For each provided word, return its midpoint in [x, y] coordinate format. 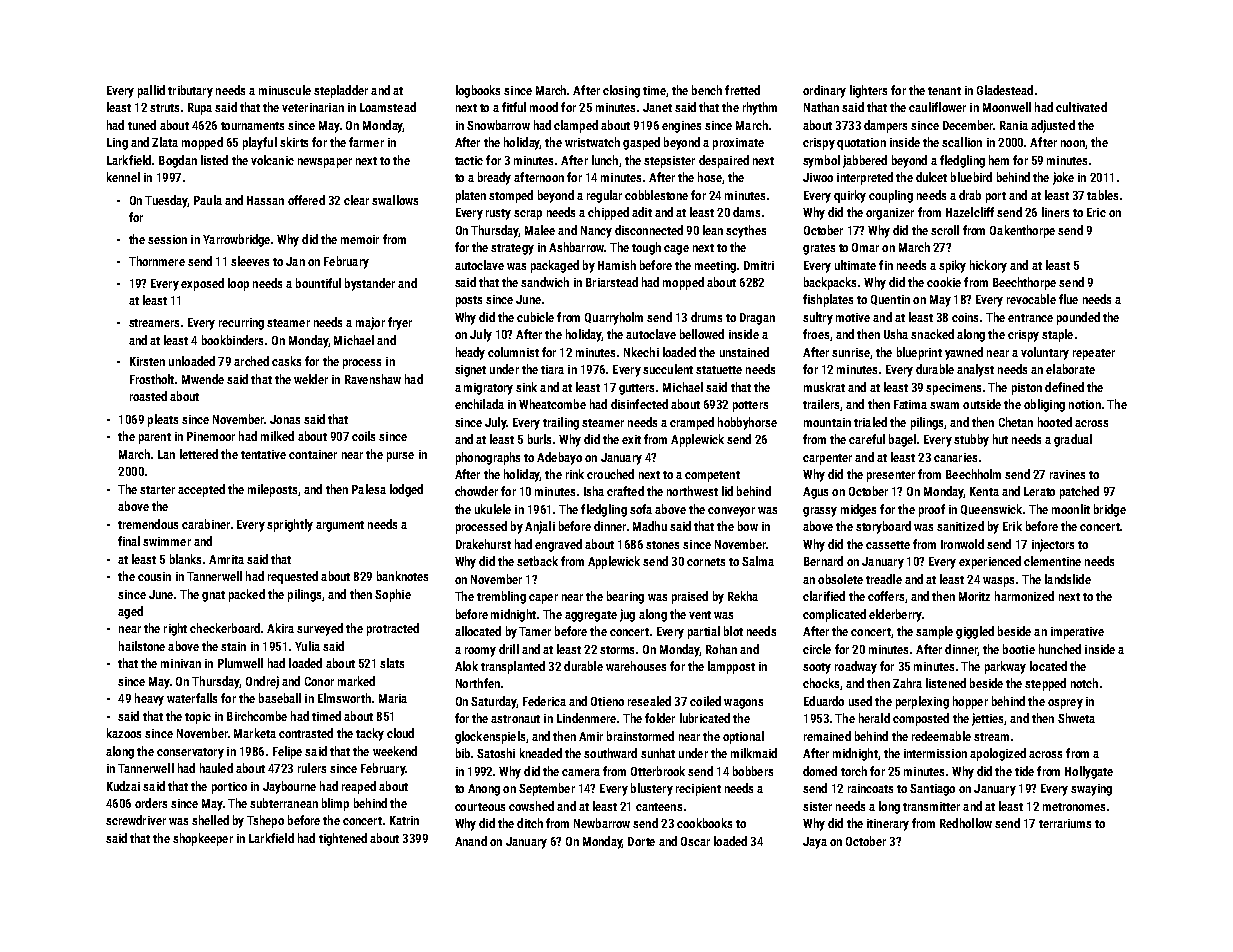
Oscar [695, 841]
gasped [641, 143]
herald [874, 718]
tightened [343, 839]
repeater [1094, 354]
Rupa [200, 109]
